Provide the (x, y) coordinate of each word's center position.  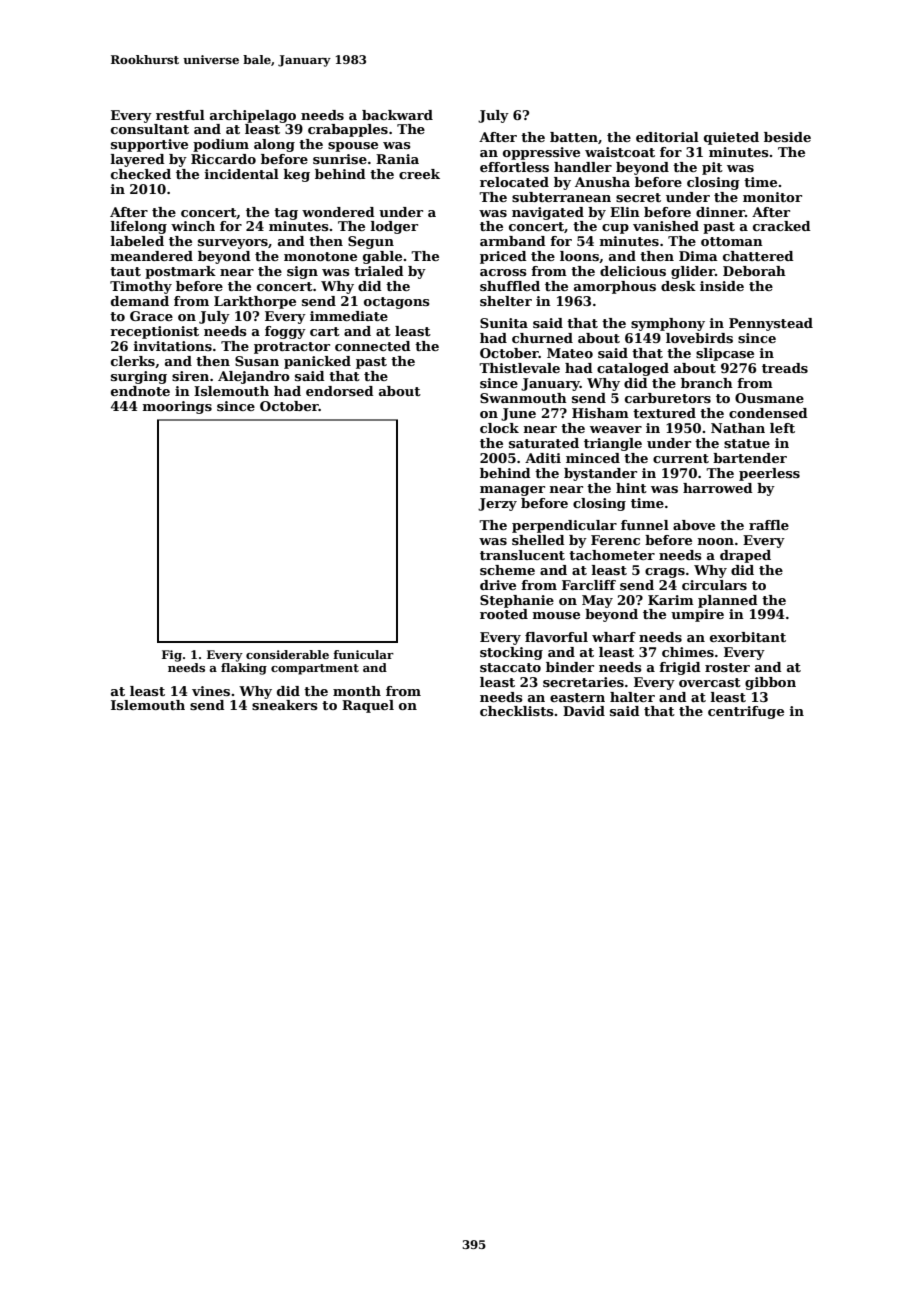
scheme (507, 570)
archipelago (253, 116)
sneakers (285, 705)
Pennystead (771, 324)
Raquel (368, 706)
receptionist (154, 332)
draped (745, 556)
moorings (177, 407)
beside (787, 137)
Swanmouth (523, 398)
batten (574, 137)
